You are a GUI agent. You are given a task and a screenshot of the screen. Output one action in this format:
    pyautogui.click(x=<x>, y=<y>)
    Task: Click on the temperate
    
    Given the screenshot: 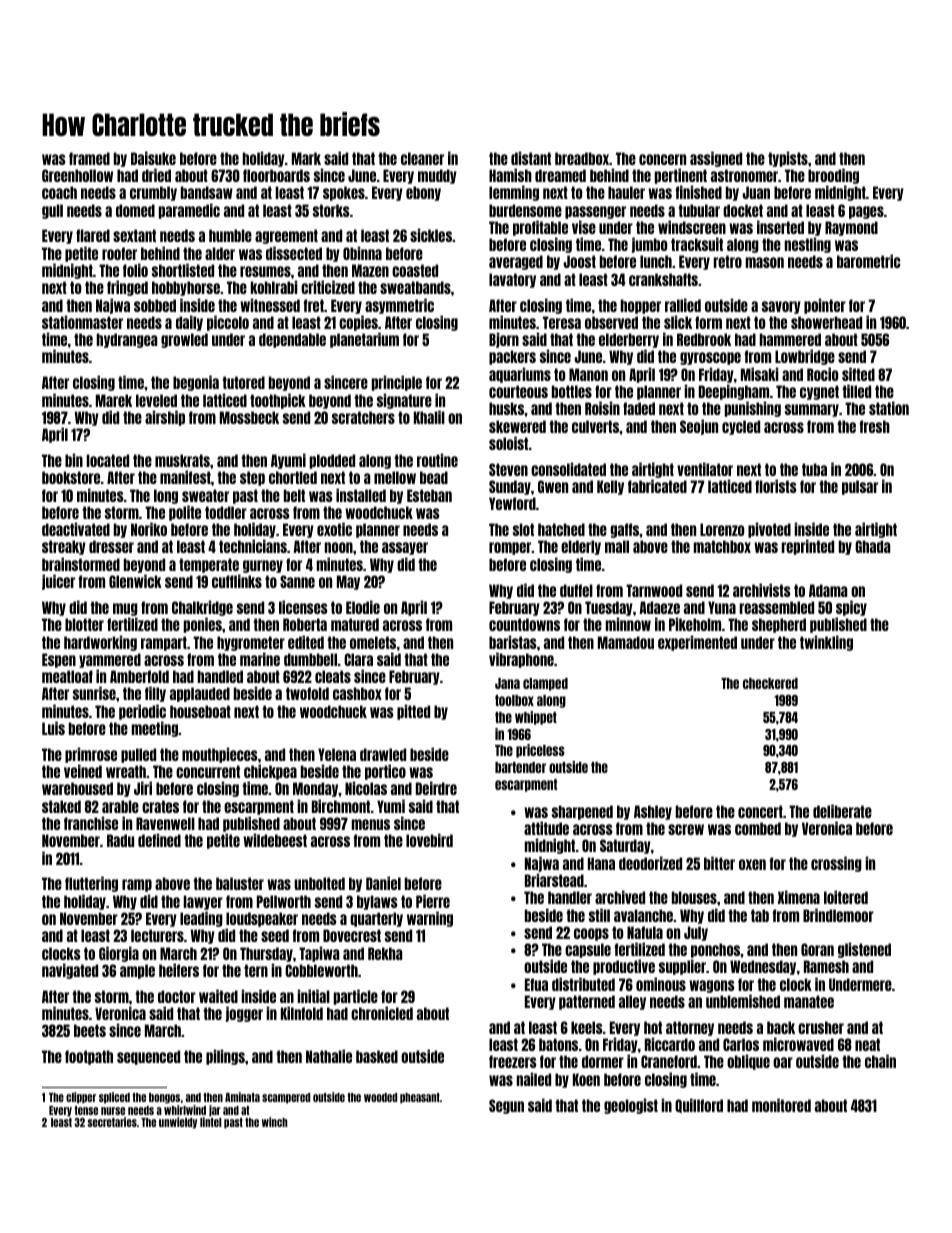 What is the action you would take?
    pyautogui.click(x=209, y=565)
